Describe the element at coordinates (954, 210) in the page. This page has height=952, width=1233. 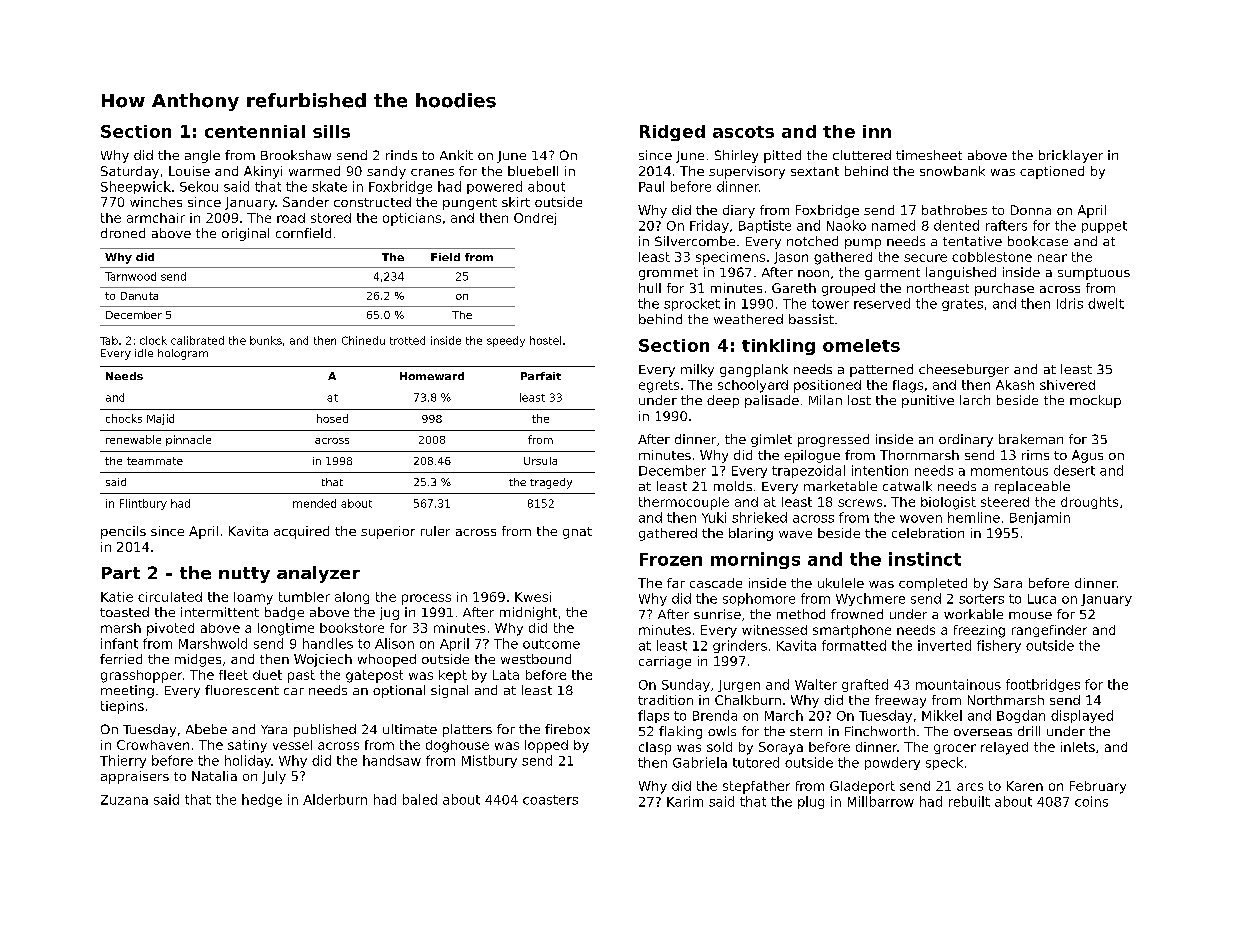
I see `bathrobes` at that location.
